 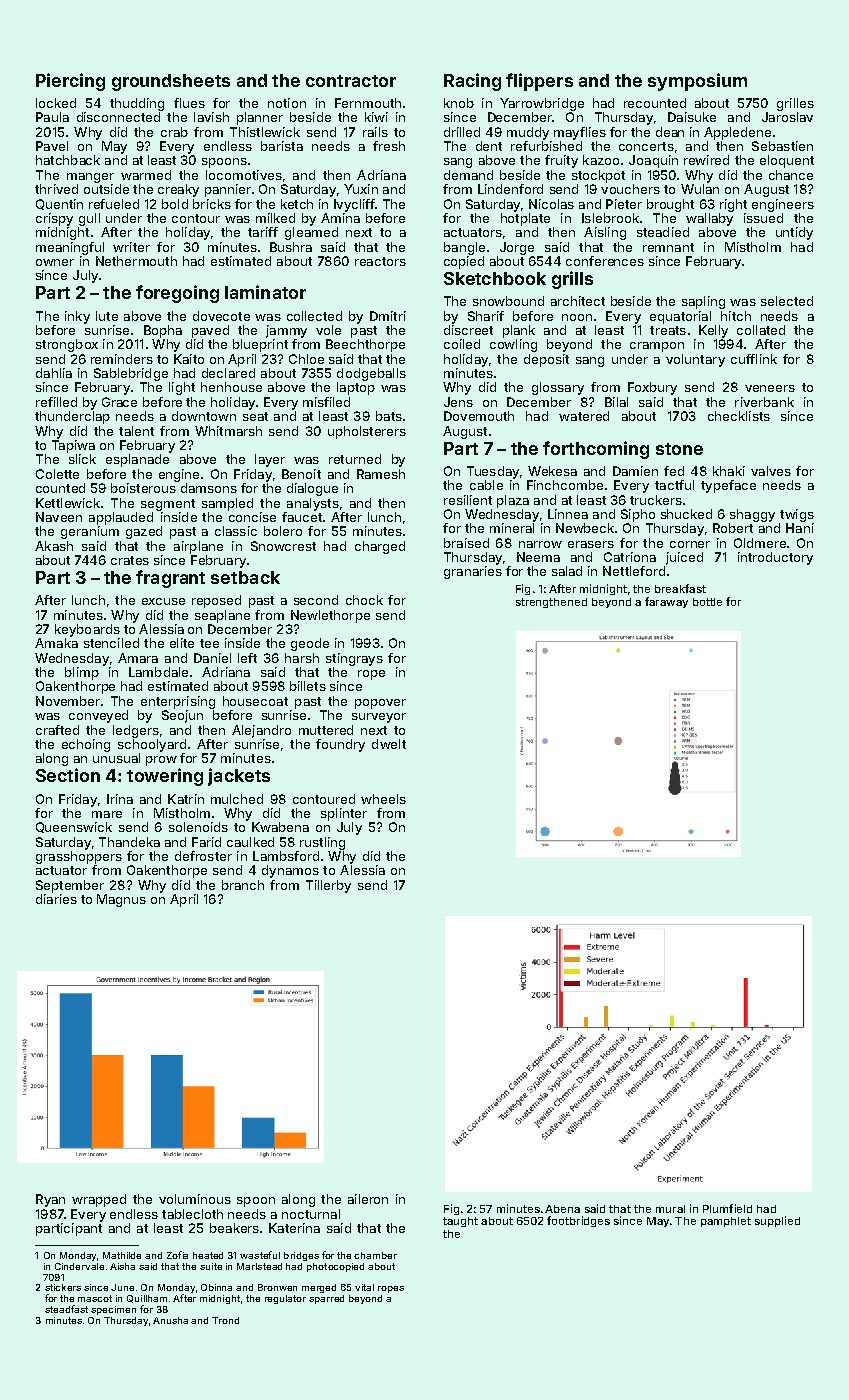 I want to click on ledgers, so click(x=136, y=731).
